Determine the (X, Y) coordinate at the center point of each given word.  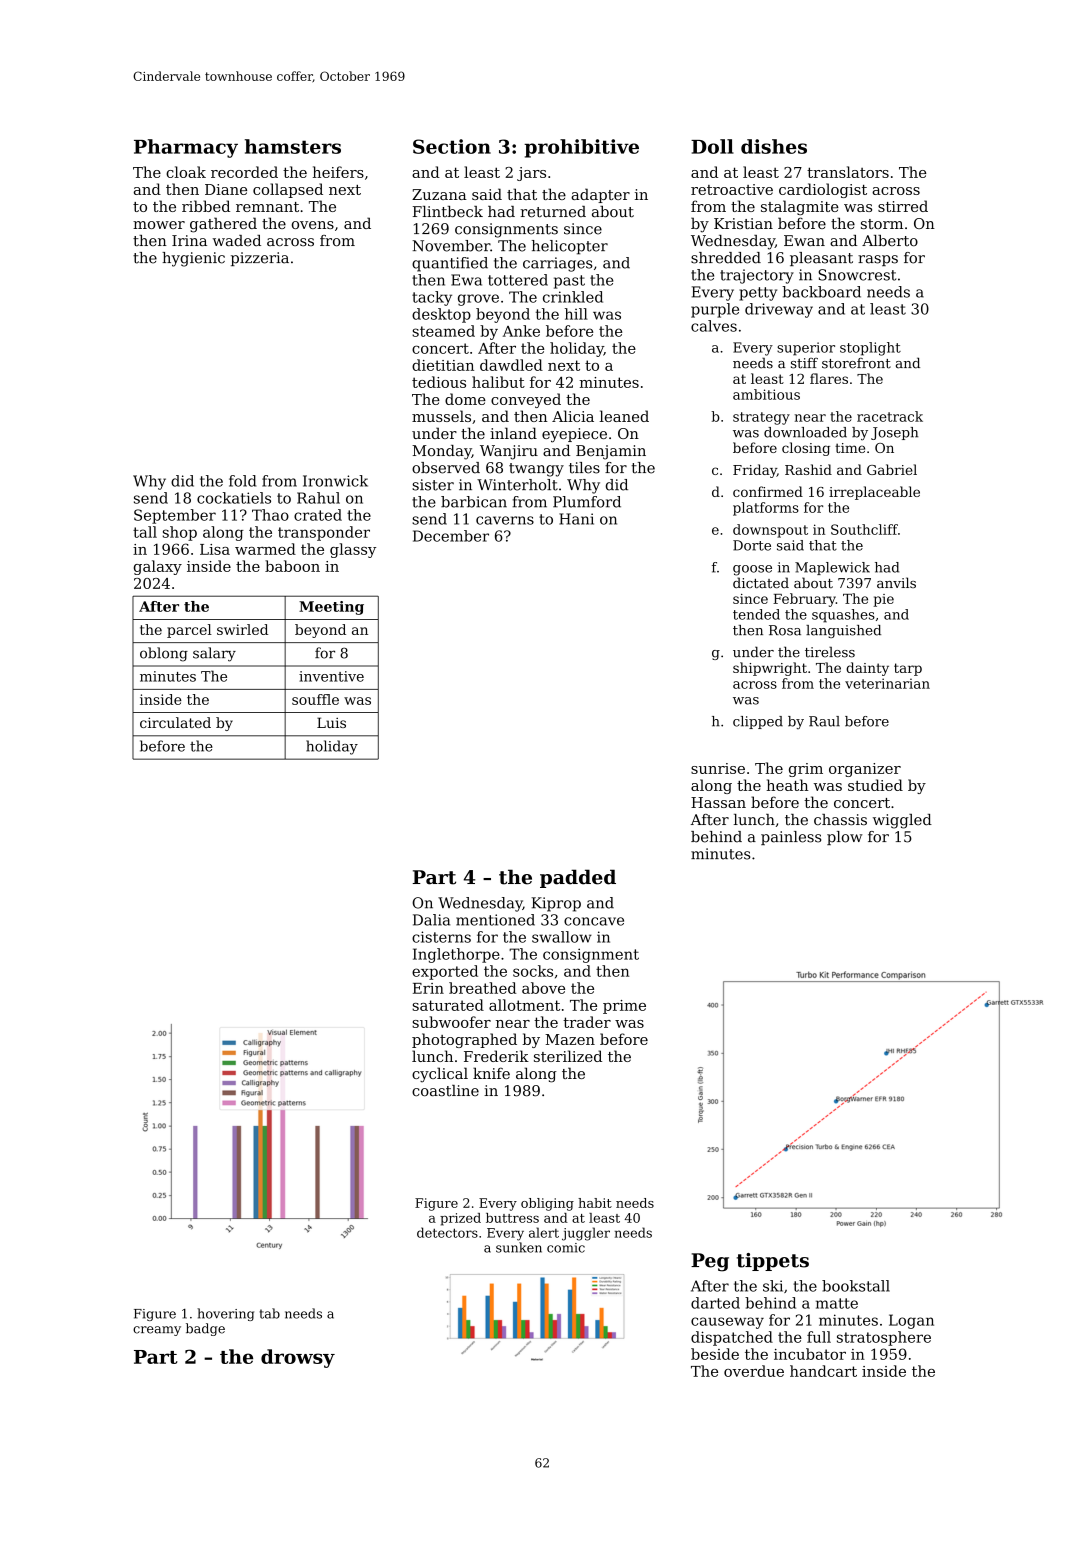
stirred (903, 206)
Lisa (215, 549)
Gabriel (892, 469)
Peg (710, 1262)
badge (205, 1329)
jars (531, 174)
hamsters (293, 146)
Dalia (431, 920)
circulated (175, 722)
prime (624, 1007)
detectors (447, 1232)
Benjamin (611, 452)
